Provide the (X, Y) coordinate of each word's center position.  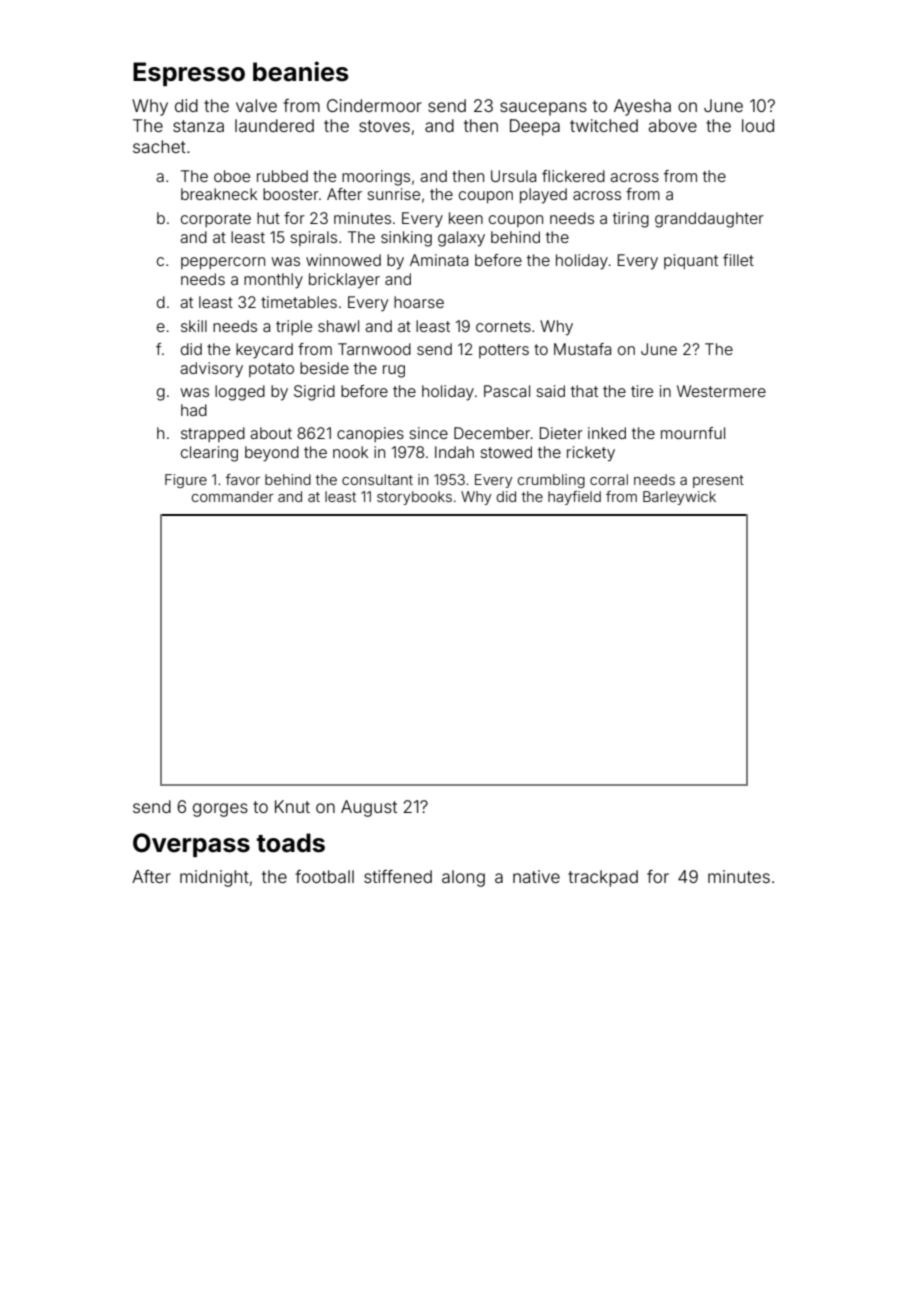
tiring (631, 220)
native (536, 876)
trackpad (603, 878)
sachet (159, 146)
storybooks (414, 498)
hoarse (419, 302)
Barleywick (679, 498)
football (324, 876)
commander (232, 496)
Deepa (535, 127)
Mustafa (582, 349)
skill (194, 326)
